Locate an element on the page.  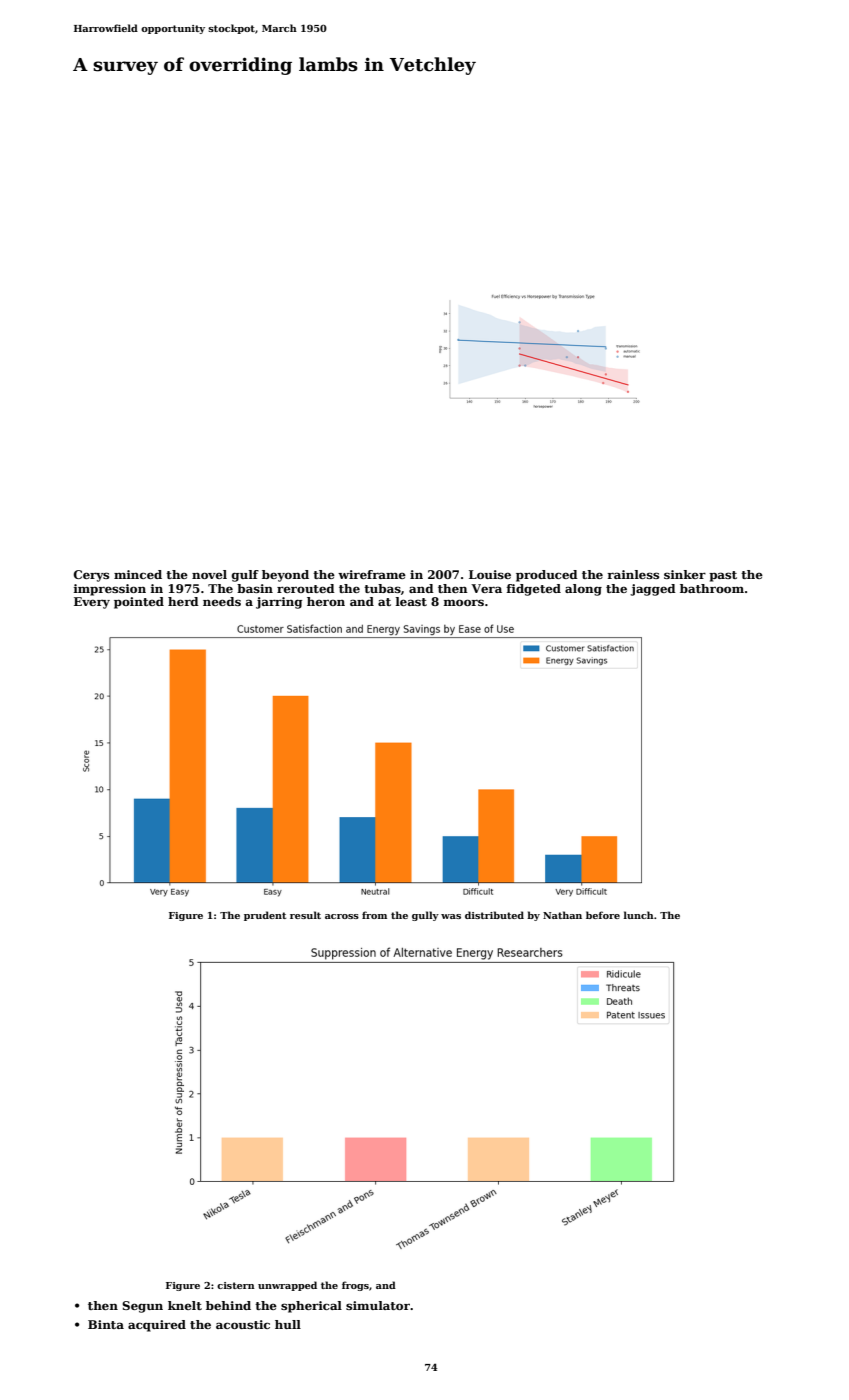
gulf is located at coordinates (245, 576).
